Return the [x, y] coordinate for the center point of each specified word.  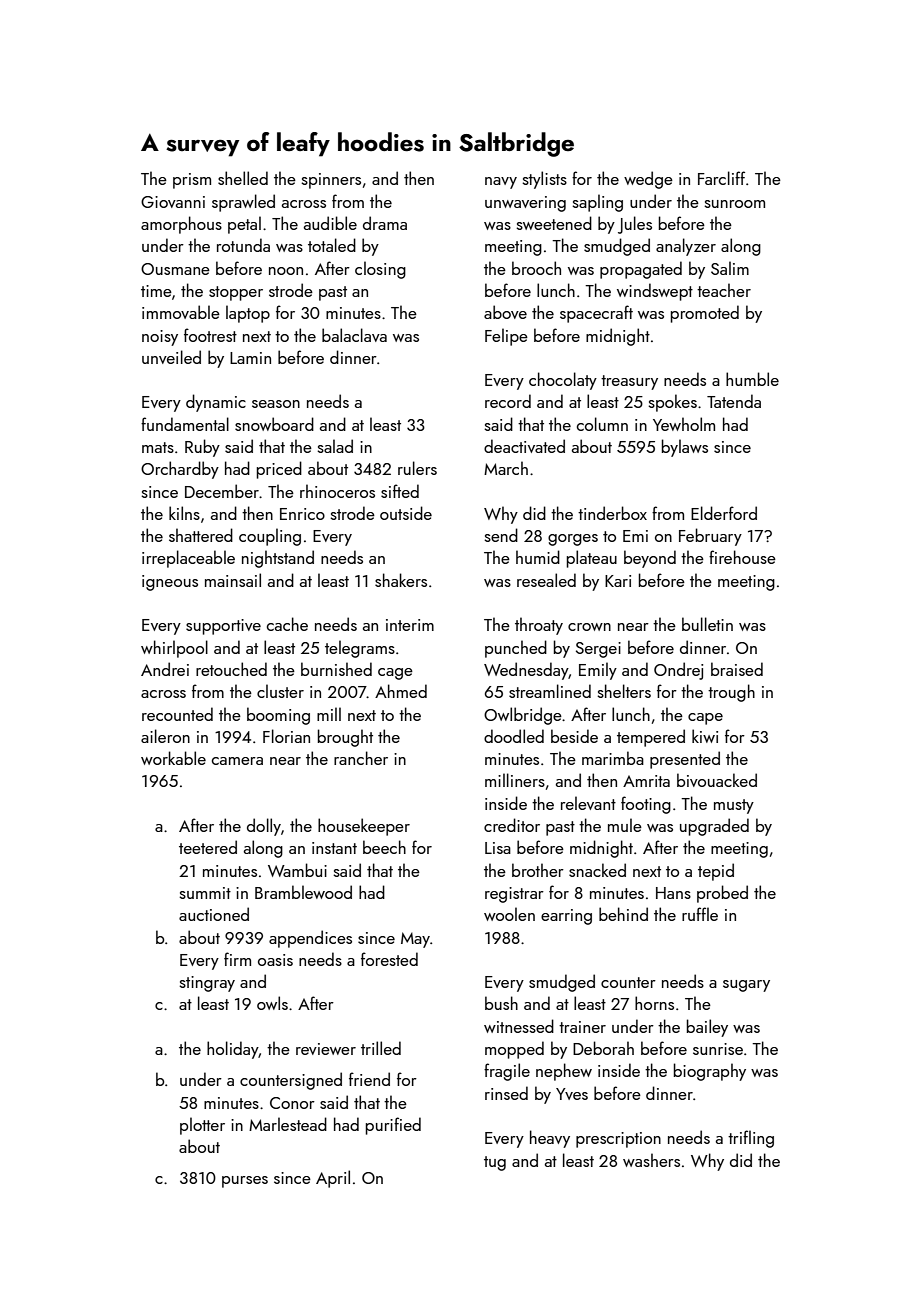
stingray [207, 984]
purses [245, 1182]
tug [495, 1163]
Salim [730, 268]
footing [646, 805]
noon [286, 271]
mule [625, 825]
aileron [165, 736]
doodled [514, 736]
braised [737, 669]
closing [380, 270]
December [222, 491]
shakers [401, 580]
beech [384, 847]
